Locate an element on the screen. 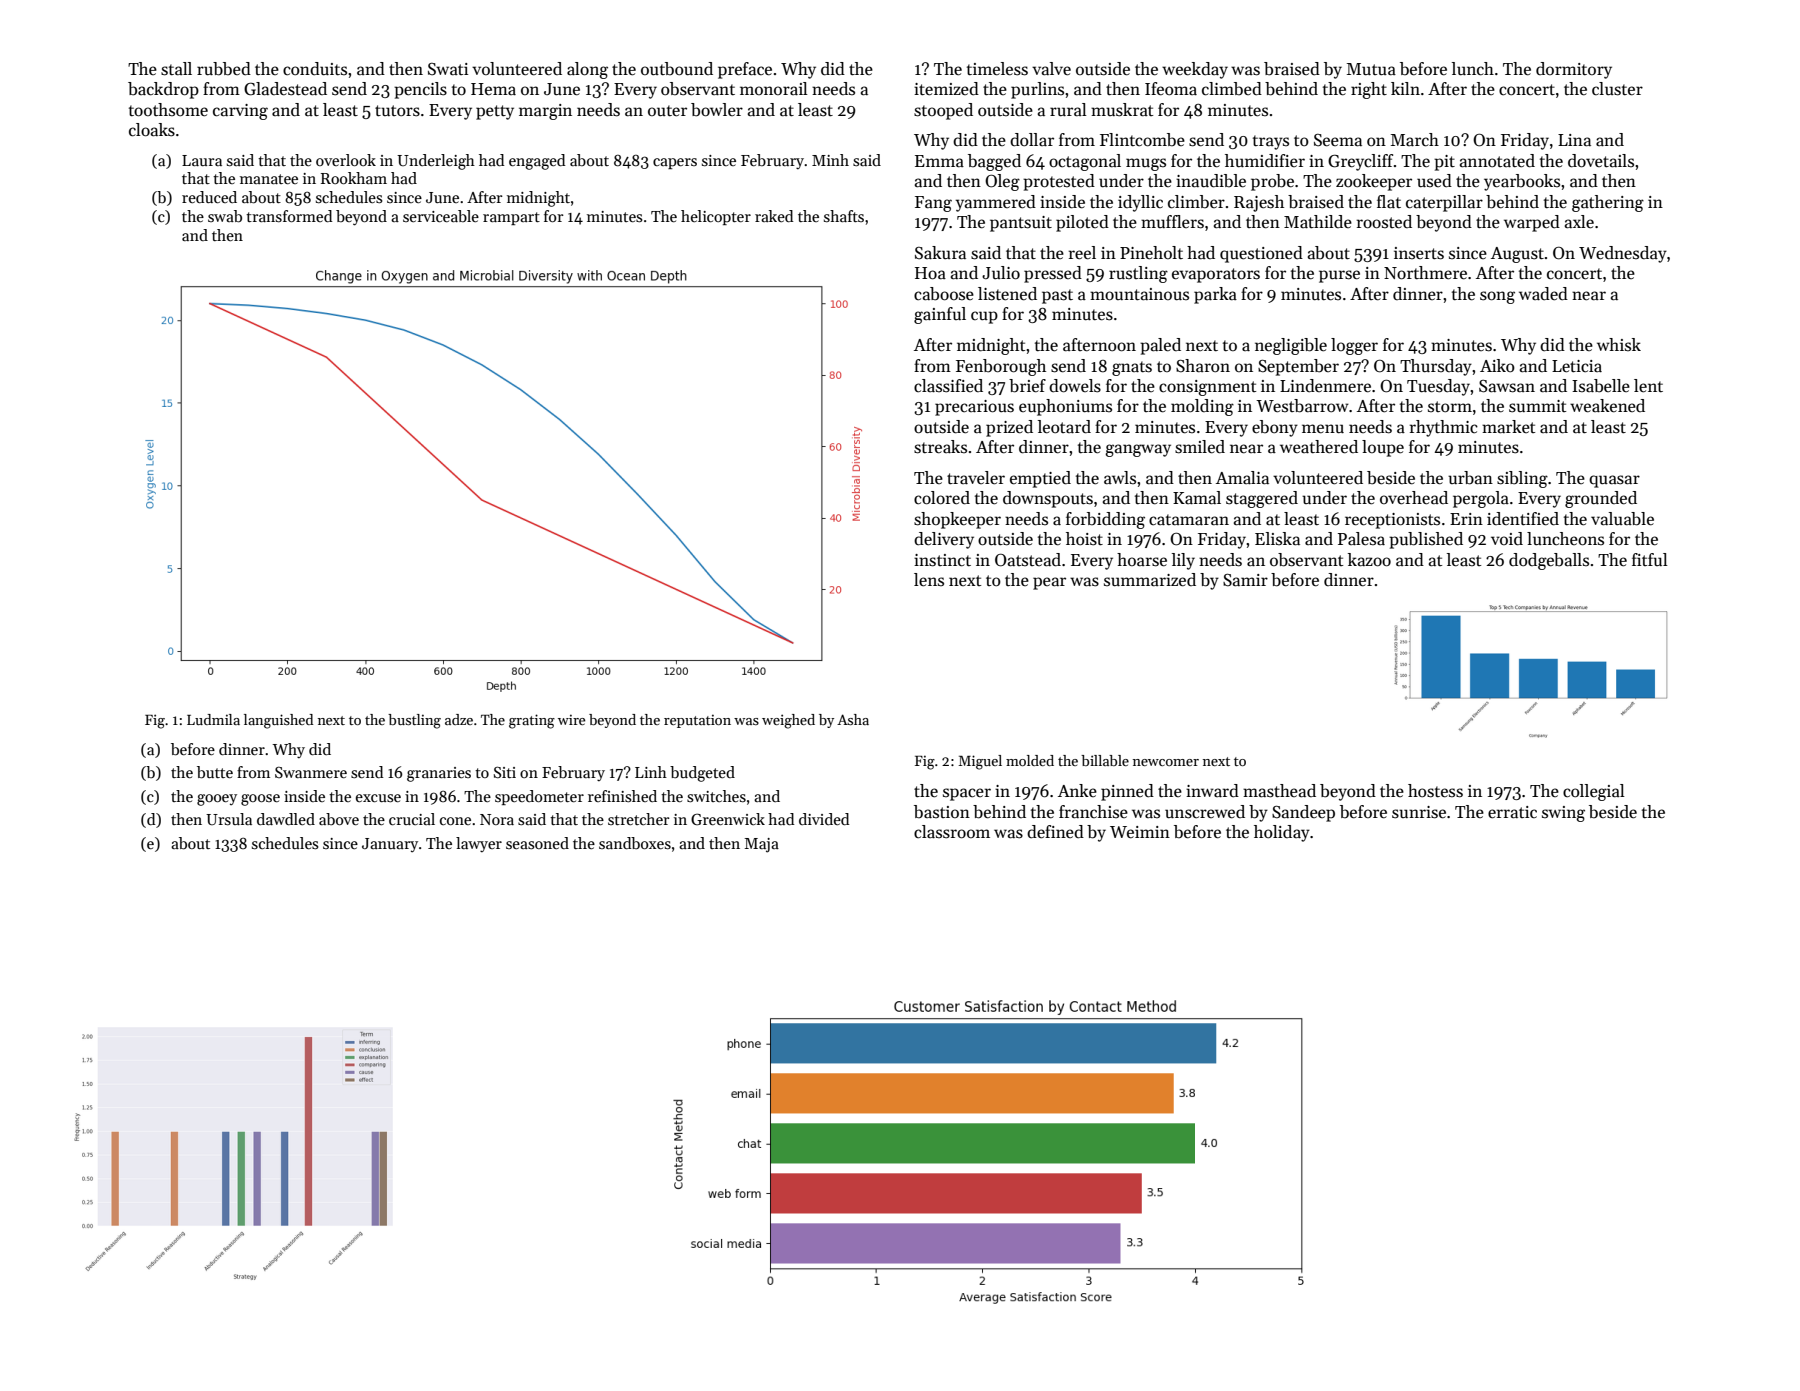 The height and width of the screenshot is (1391, 1800). shopkeeper is located at coordinates (957, 520).
